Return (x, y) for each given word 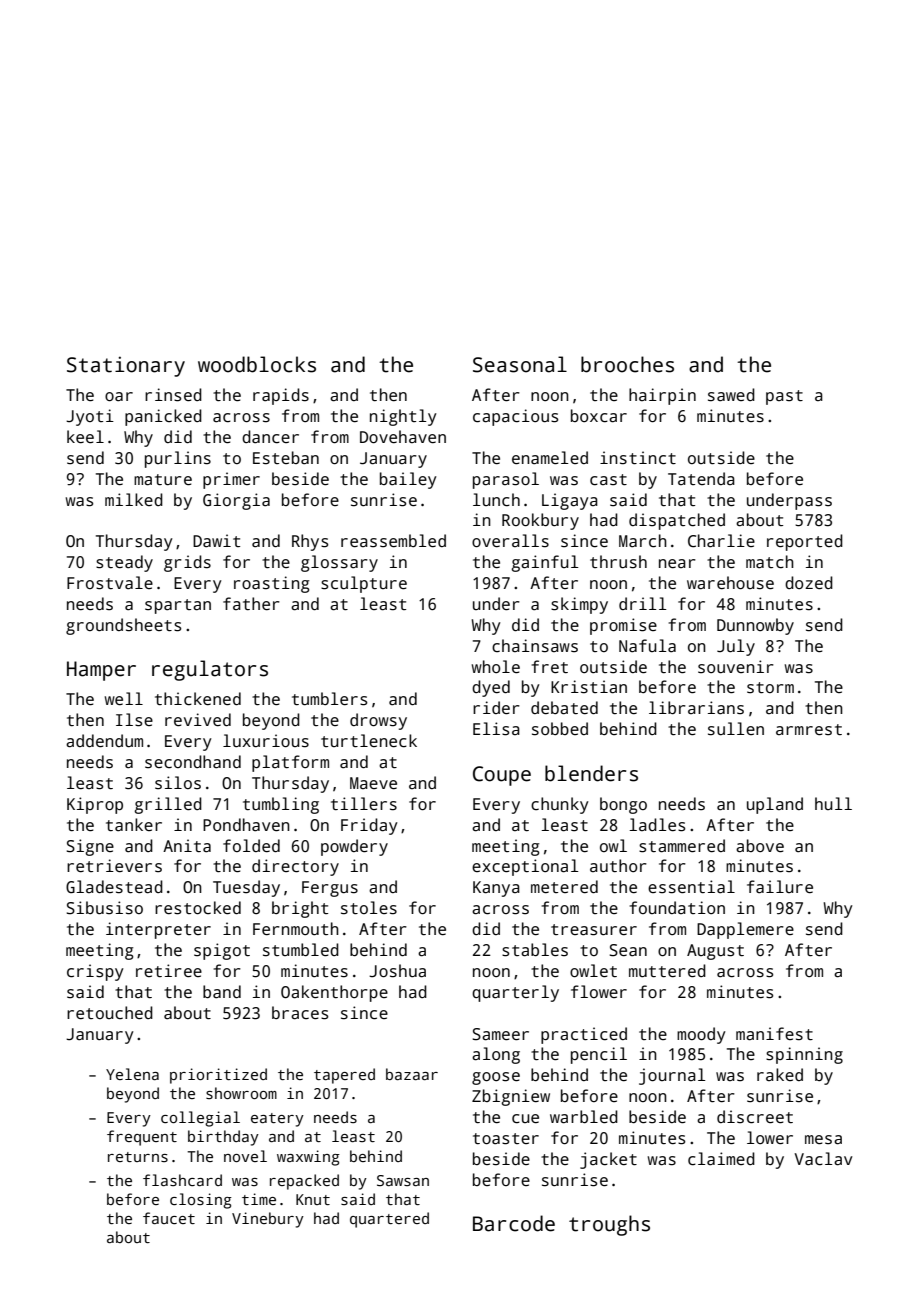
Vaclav (823, 1159)
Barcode (514, 1223)
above (760, 846)
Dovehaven (403, 436)
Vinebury (268, 1220)
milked (134, 499)
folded (251, 845)
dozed (809, 582)
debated (564, 708)
